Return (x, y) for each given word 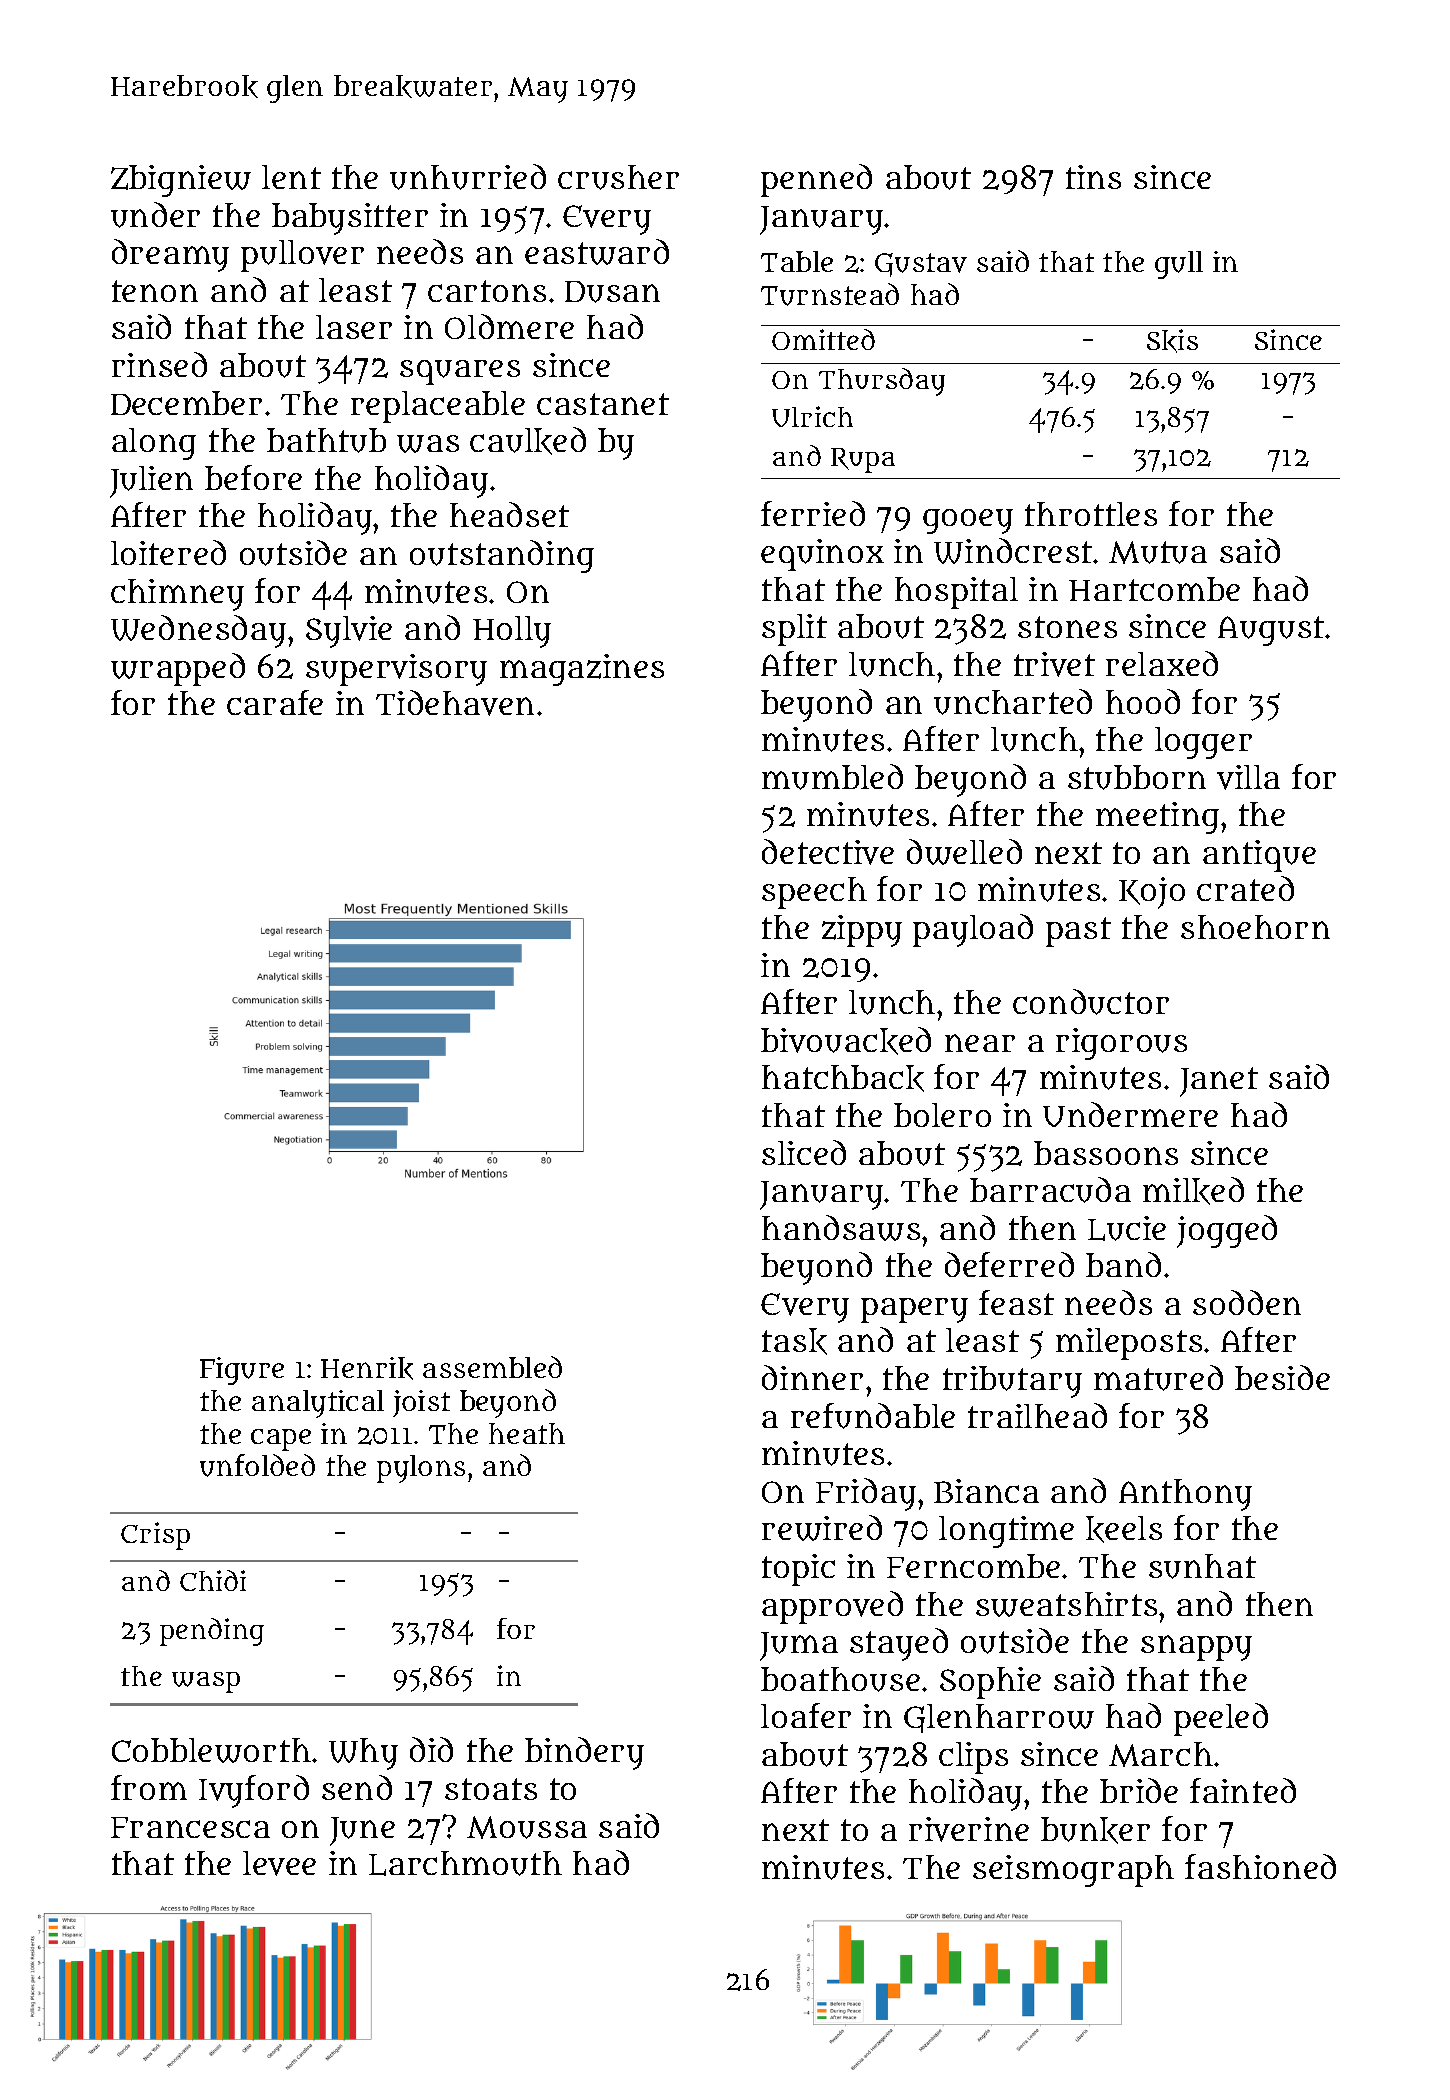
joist (421, 1403)
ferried (813, 513)
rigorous (1121, 1044)
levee (279, 1863)
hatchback (843, 1078)
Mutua (1158, 552)
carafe (275, 702)
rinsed (159, 364)
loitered (168, 552)
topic (798, 1570)
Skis (1172, 341)
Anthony (1185, 1495)
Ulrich (812, 416)
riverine (969, 1829)
